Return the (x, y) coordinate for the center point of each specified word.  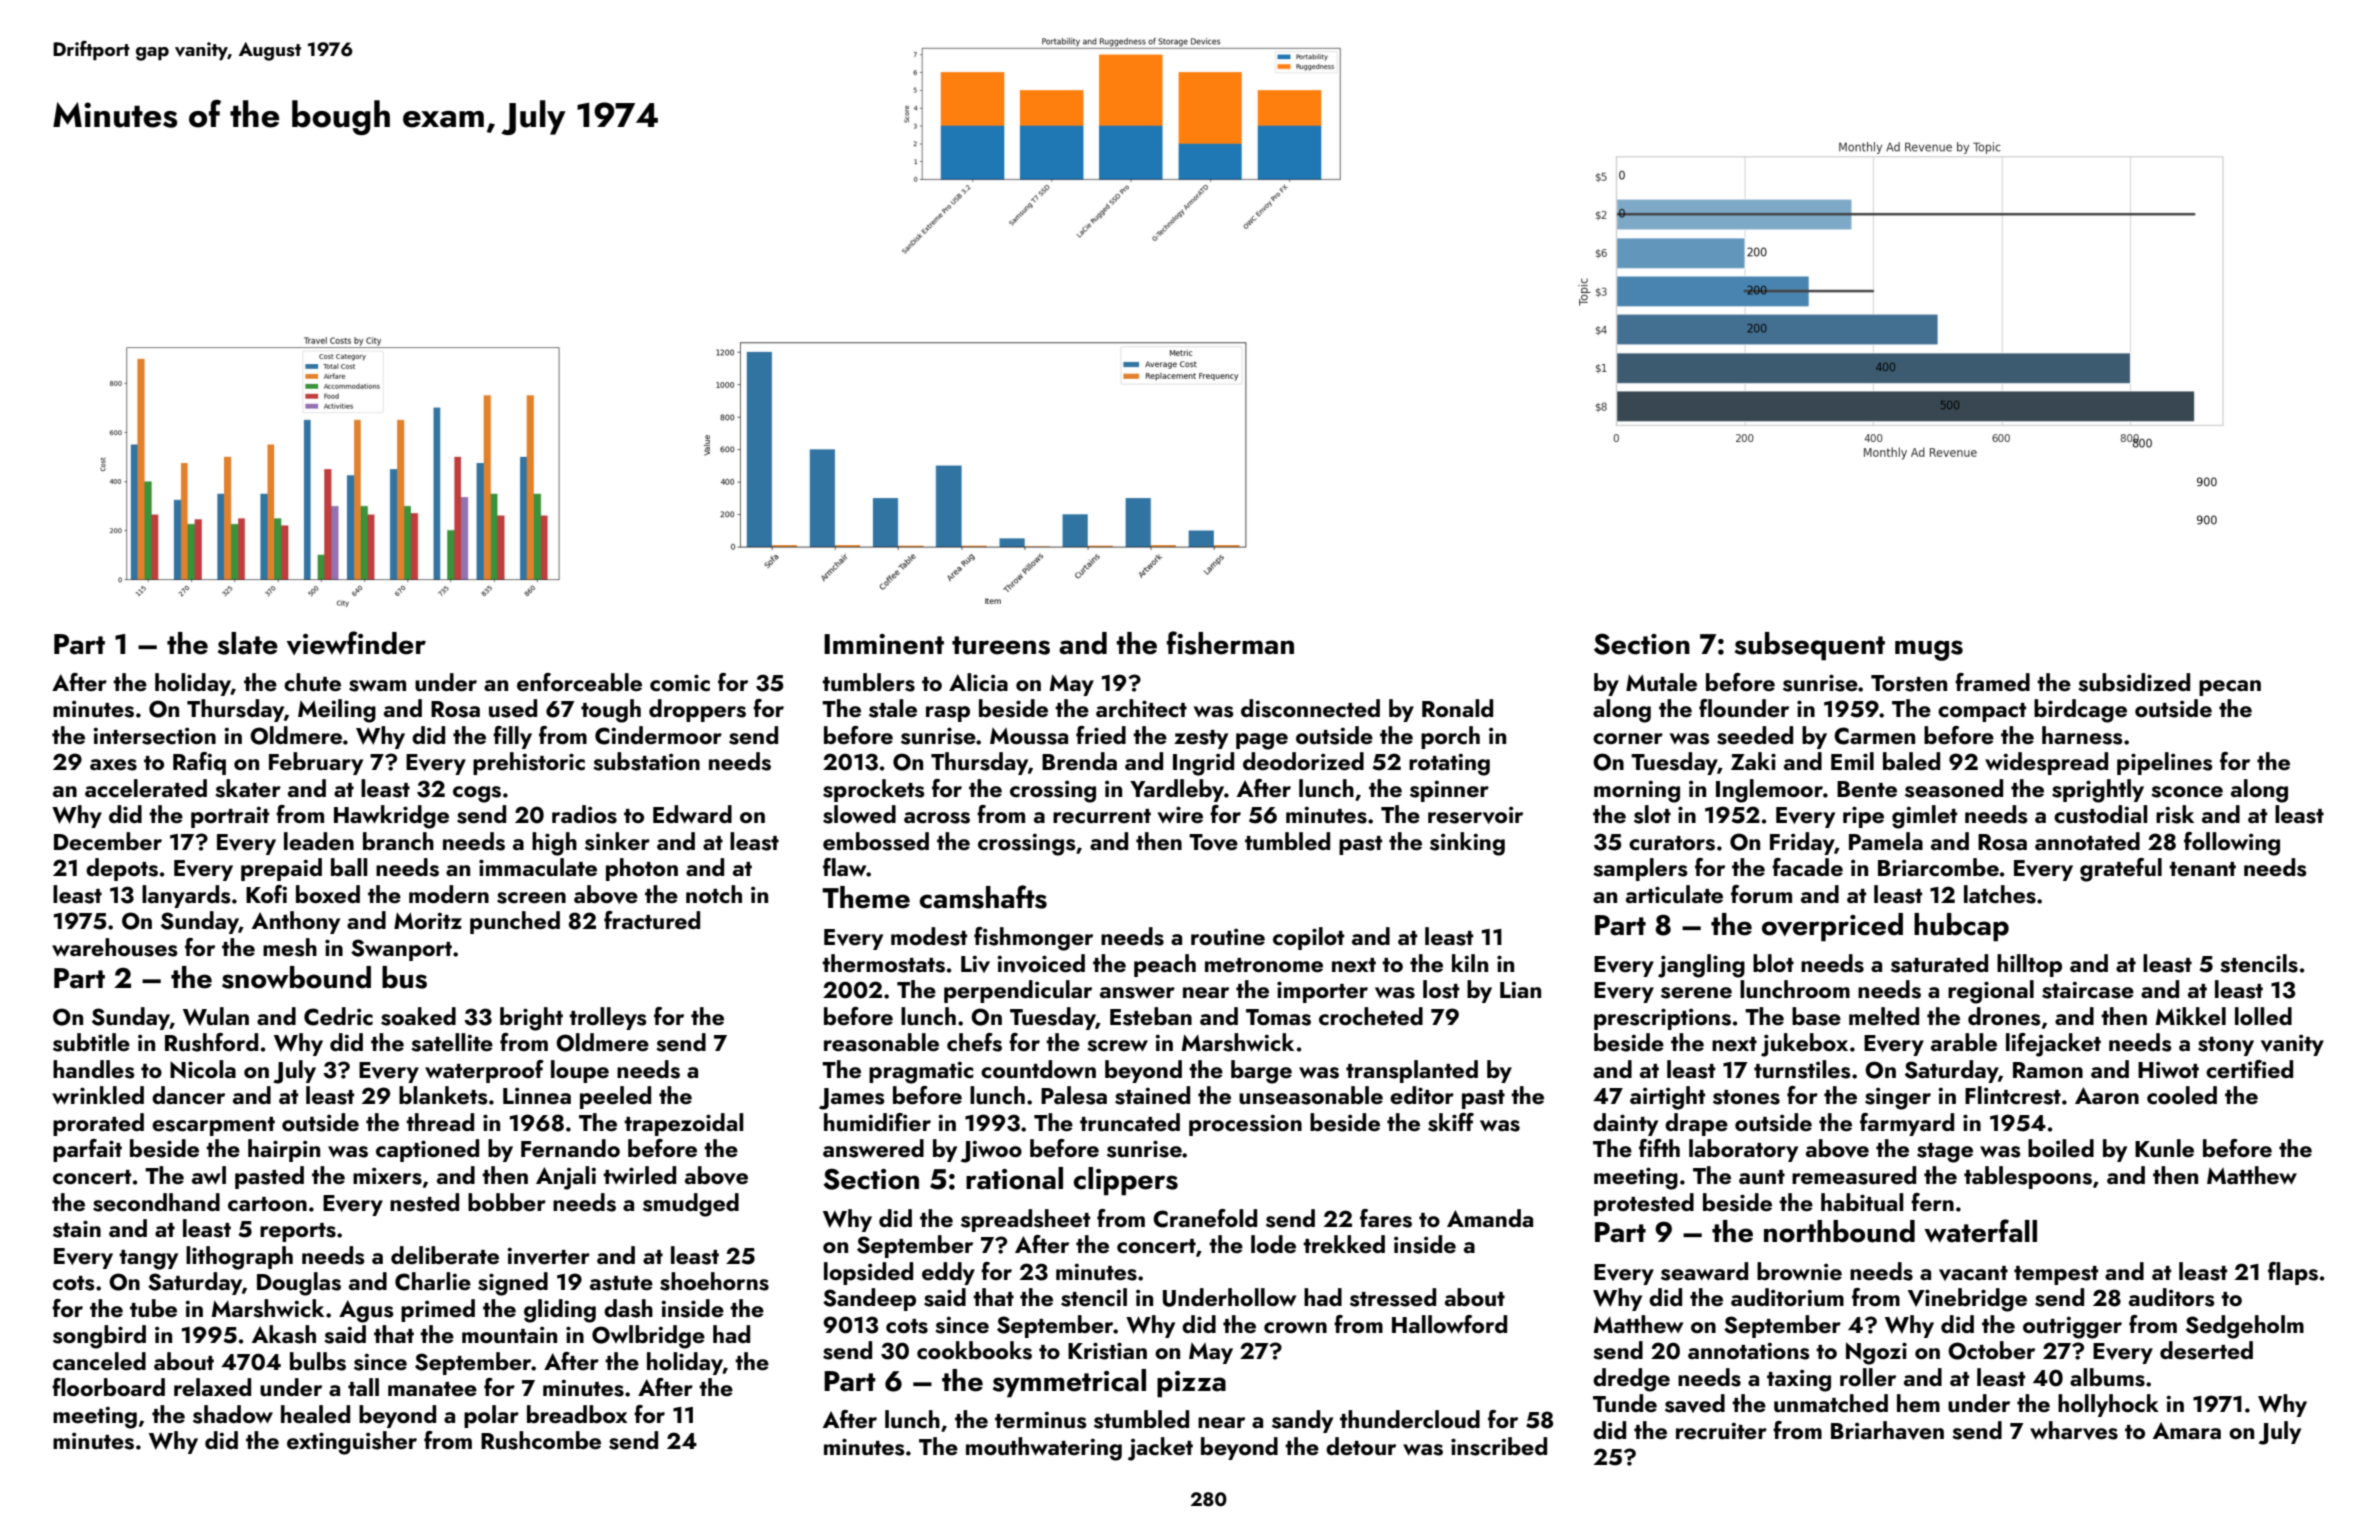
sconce (2187, 792)
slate (248, 643)
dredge (1631, 1380)
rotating (1449, 764)
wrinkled (98, 1095)
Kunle (2164, 1148)
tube (153, 1308)
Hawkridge (391, 817)
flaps (2293, 1273)
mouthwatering (1044, 1449)
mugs (1929, 650)
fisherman (1230, 643)
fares (1386, 1218)
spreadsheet (1026, 1220)
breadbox (577, 1414)
